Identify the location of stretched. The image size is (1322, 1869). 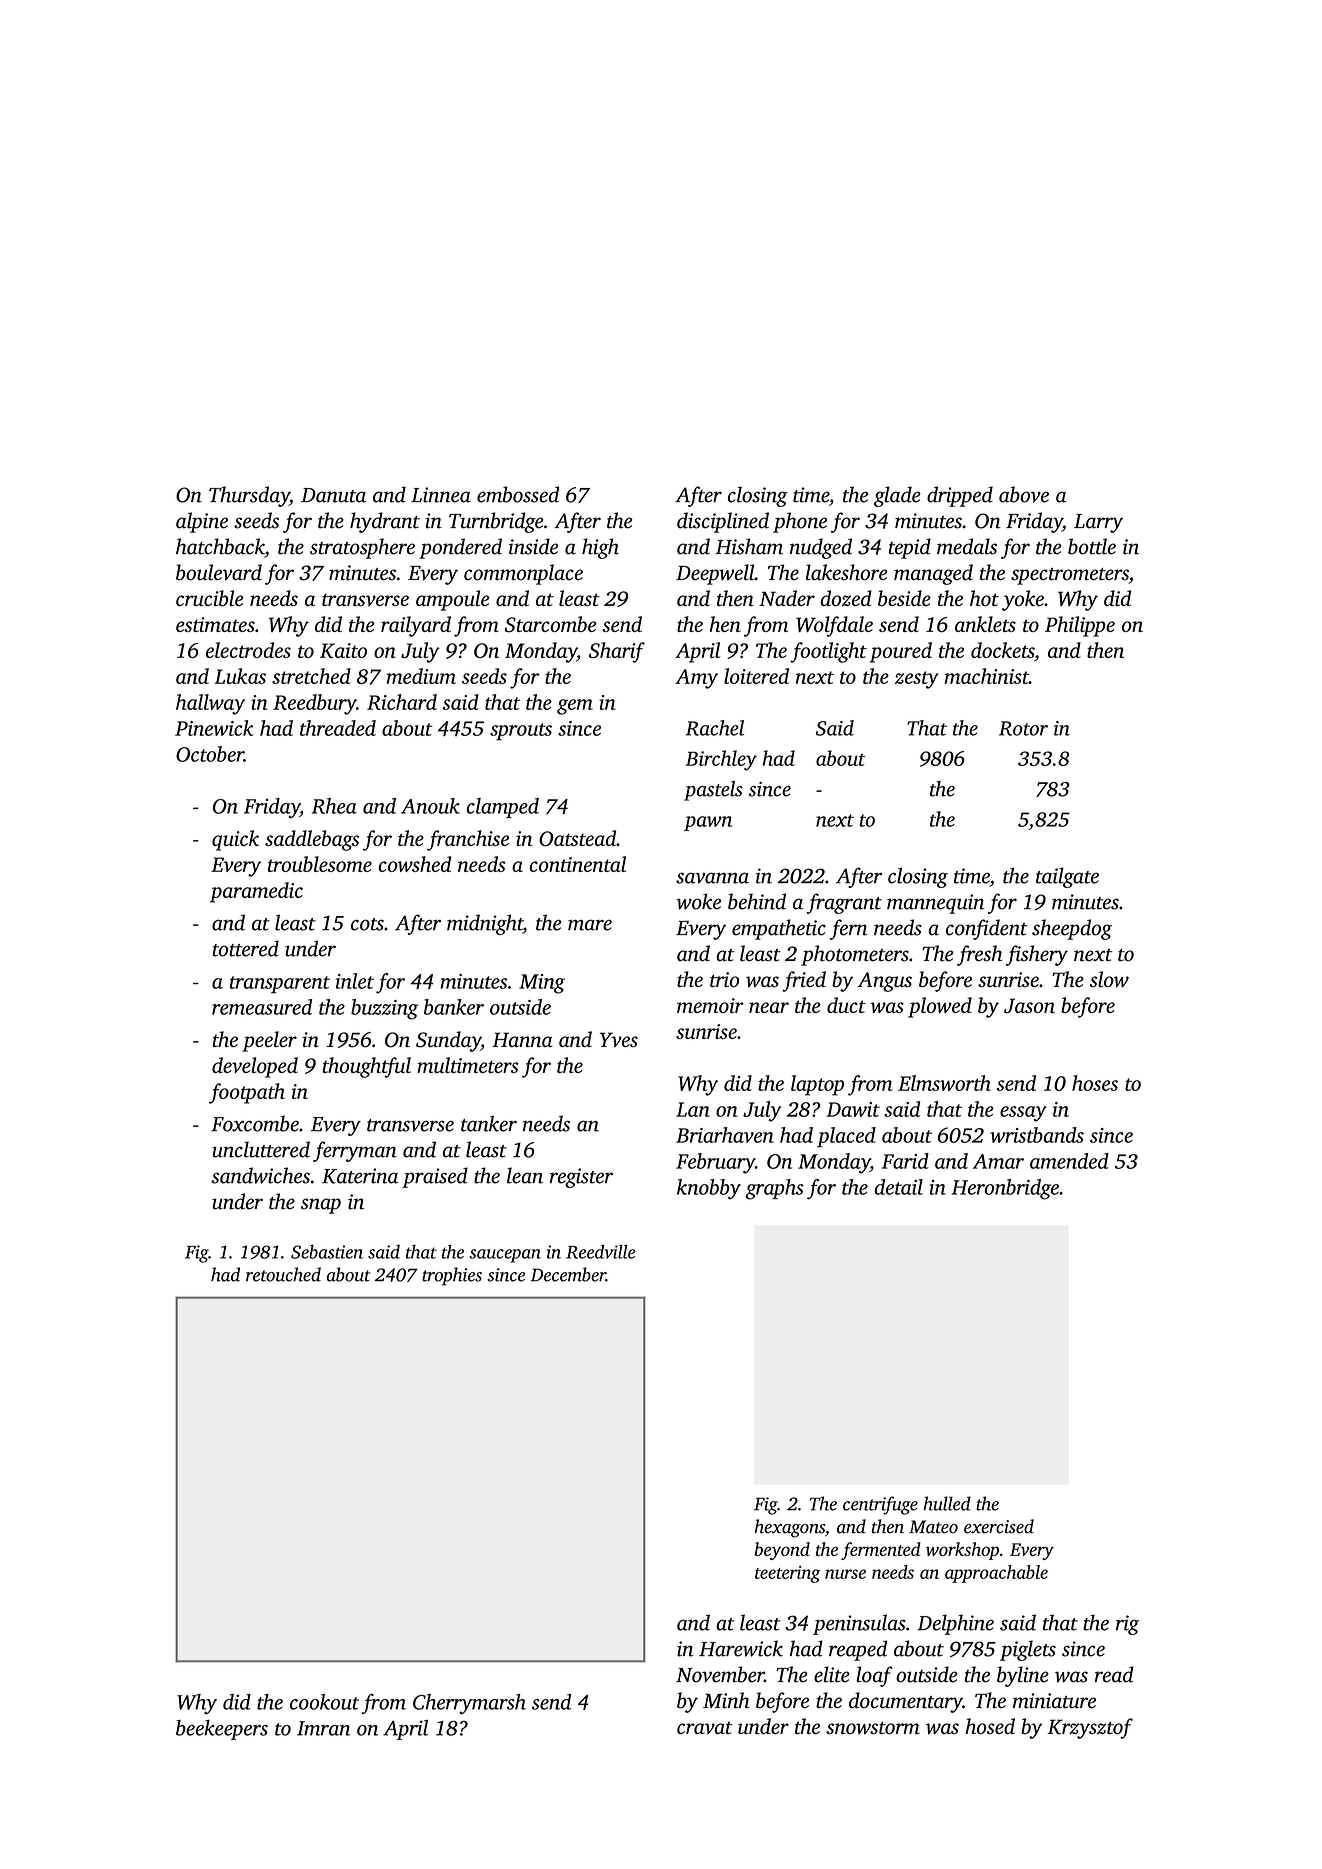
(311, 676).
